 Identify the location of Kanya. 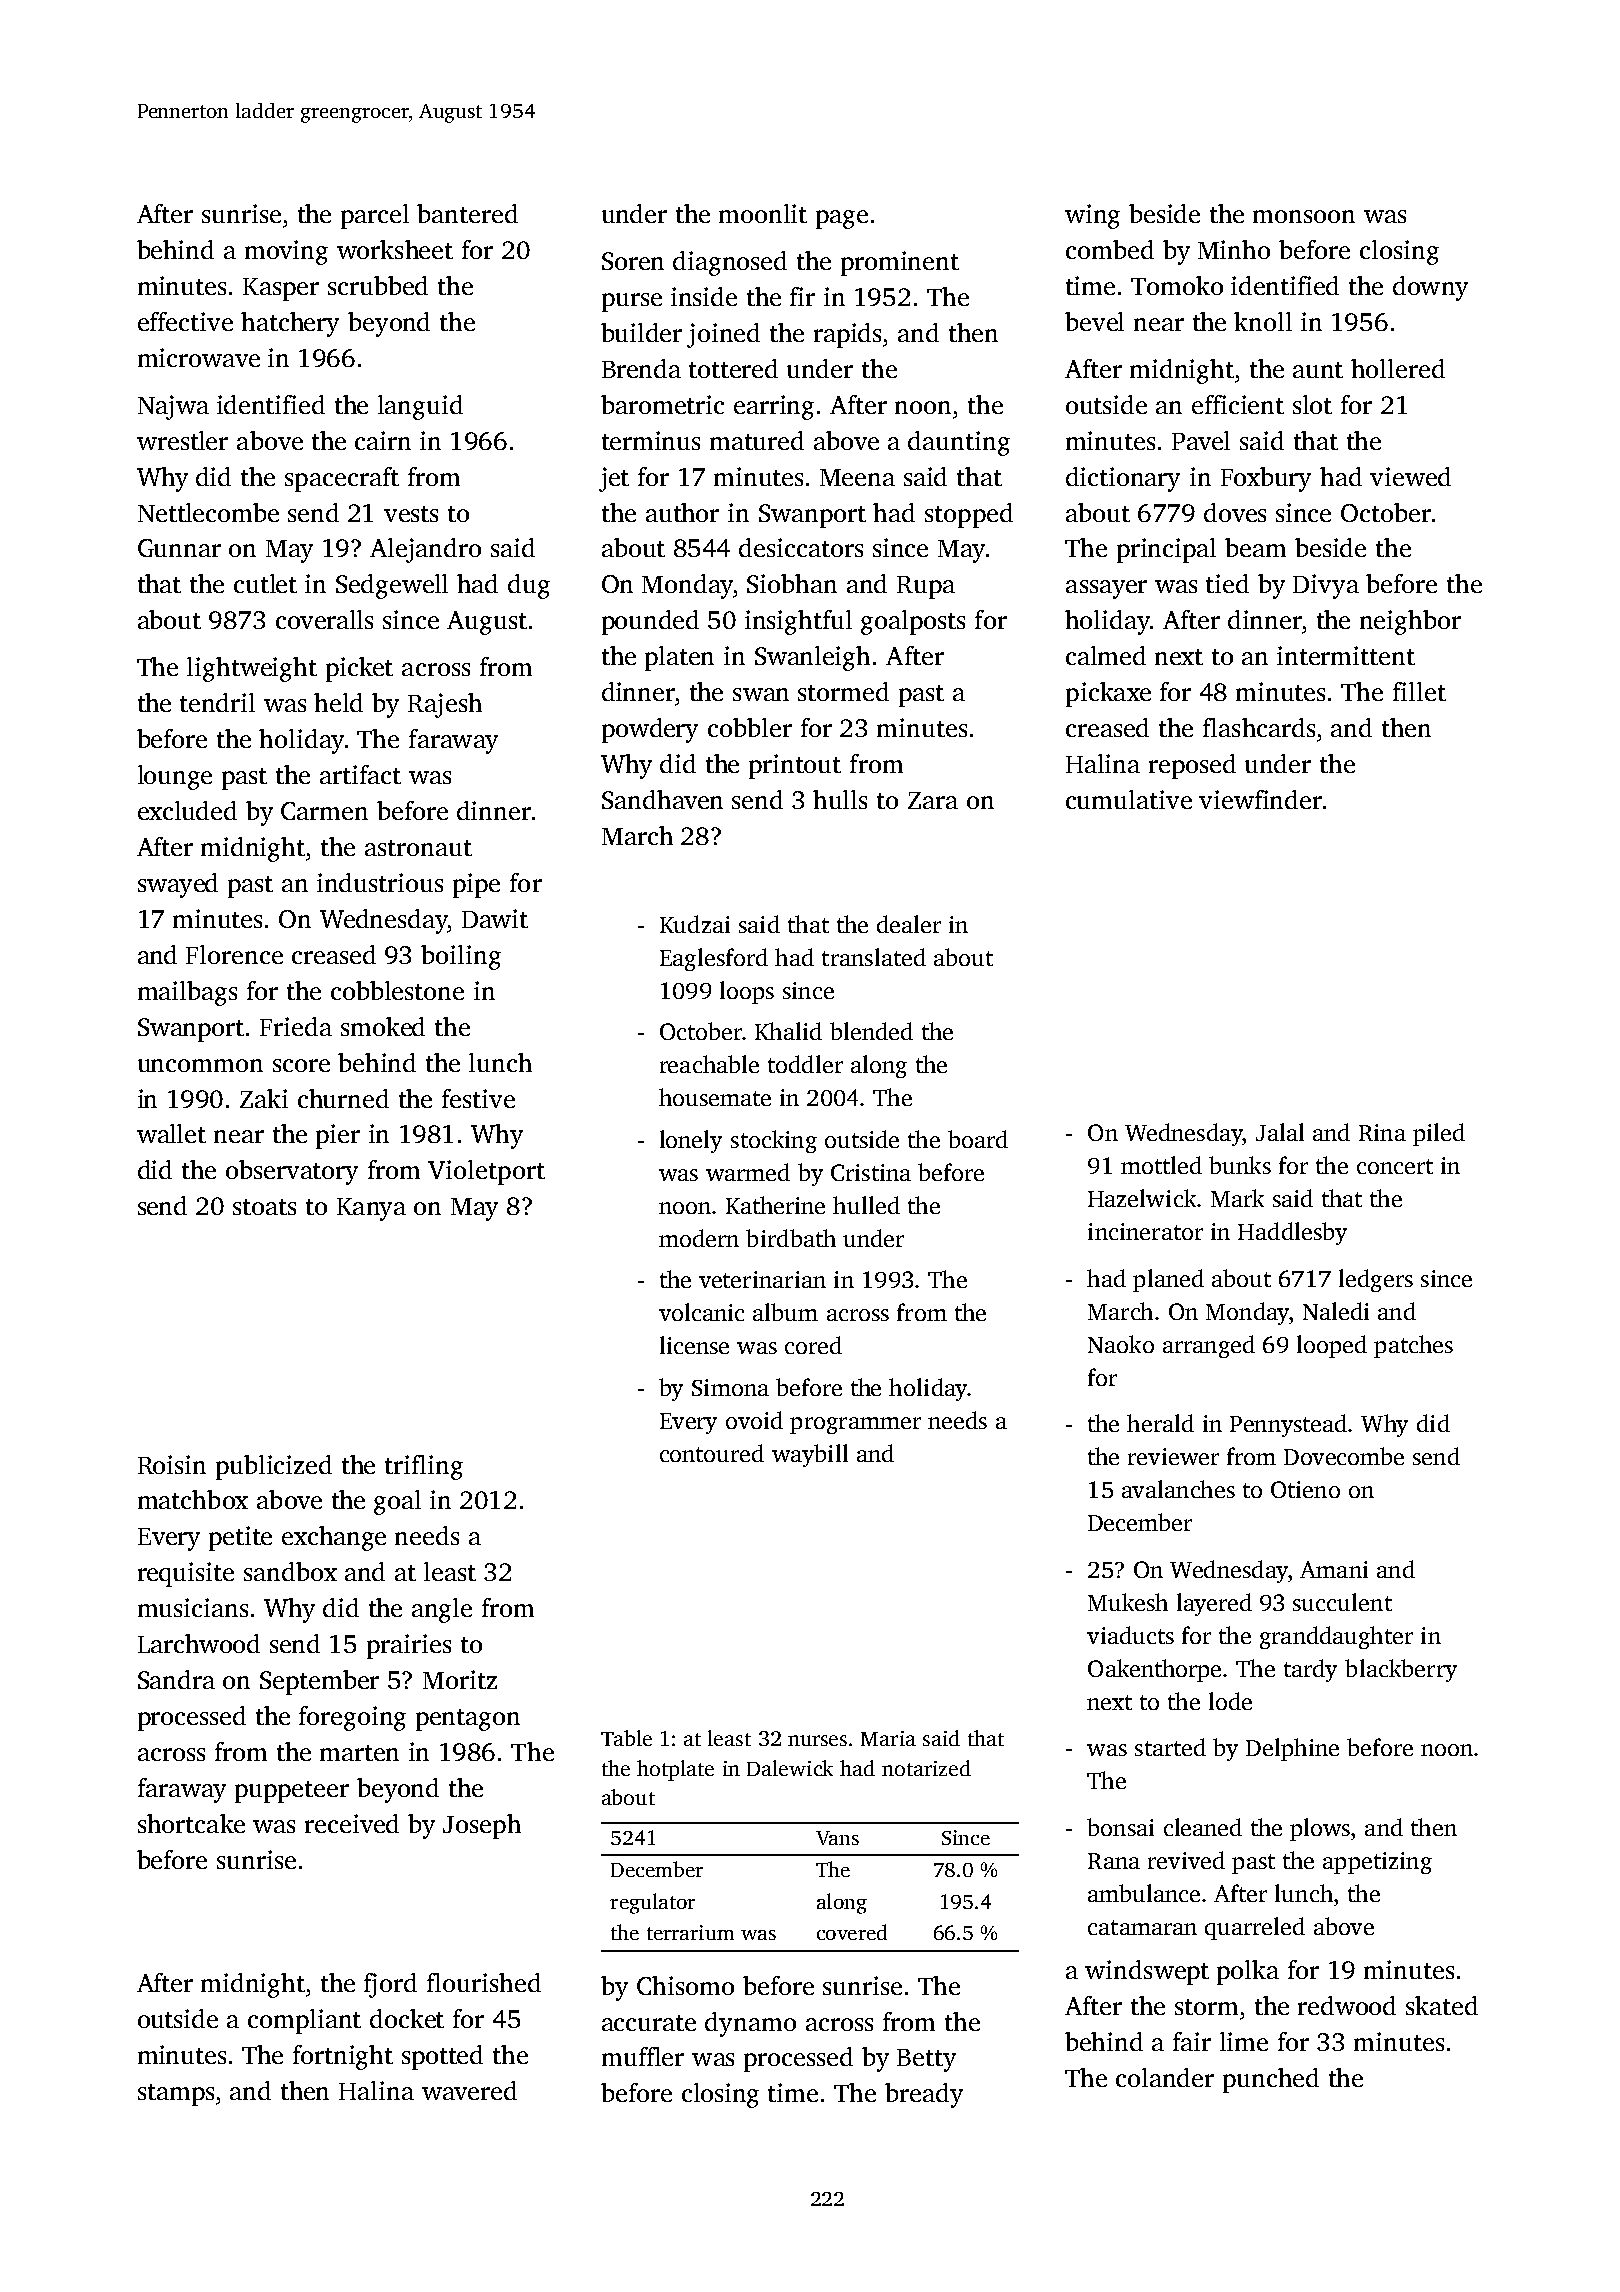
(371, 1209).
